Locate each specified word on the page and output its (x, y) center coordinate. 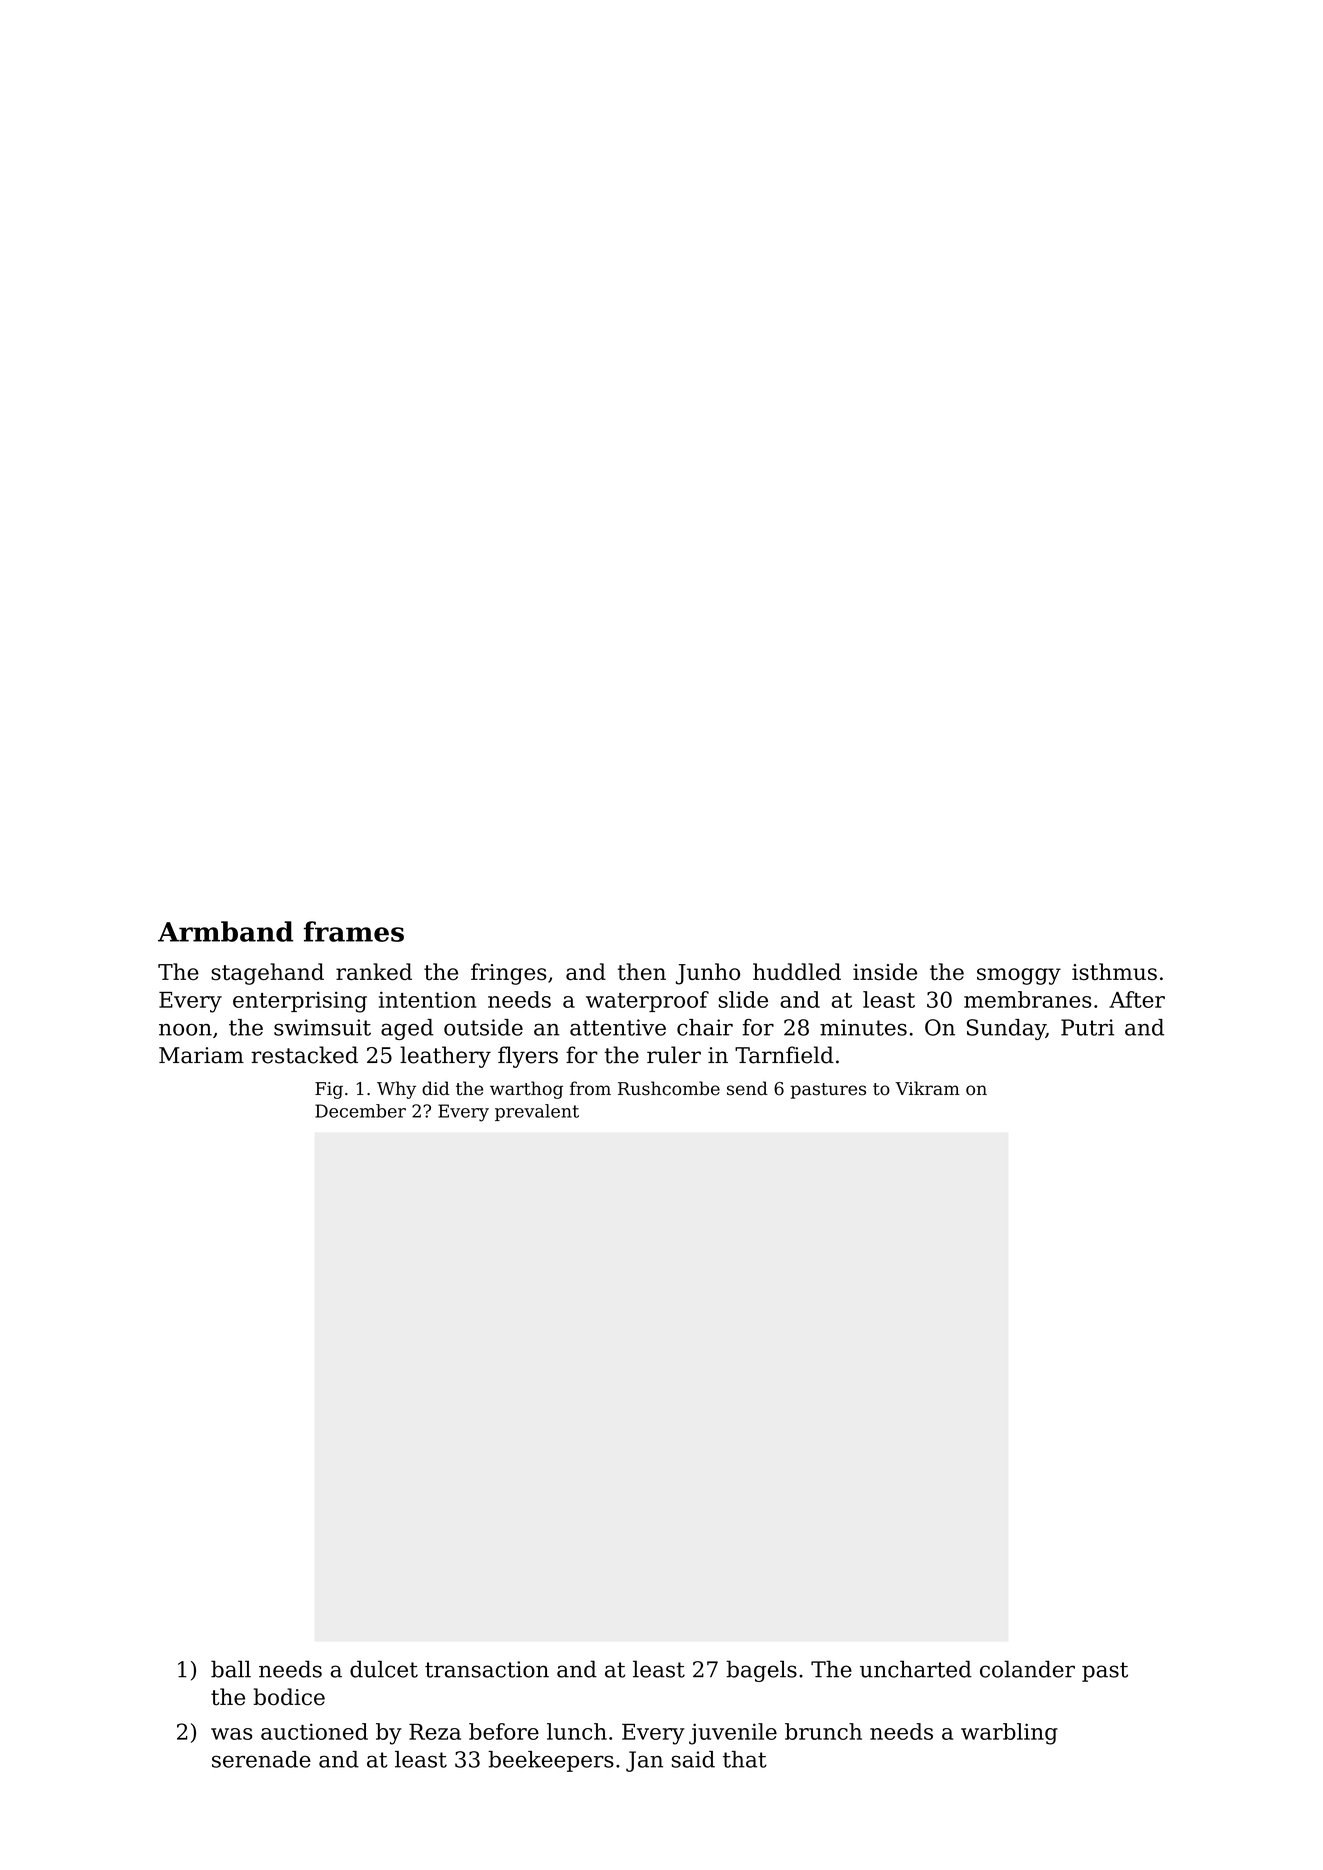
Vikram (927, 1088)
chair (705, 1027)
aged (407, 1029)
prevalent (537, 1112)
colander (1027, 1669)
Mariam (201, 1055)
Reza (435, 1731)
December (360, 1111)
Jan (644, 1761)
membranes (1028, 999)
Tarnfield (784, 1055)
